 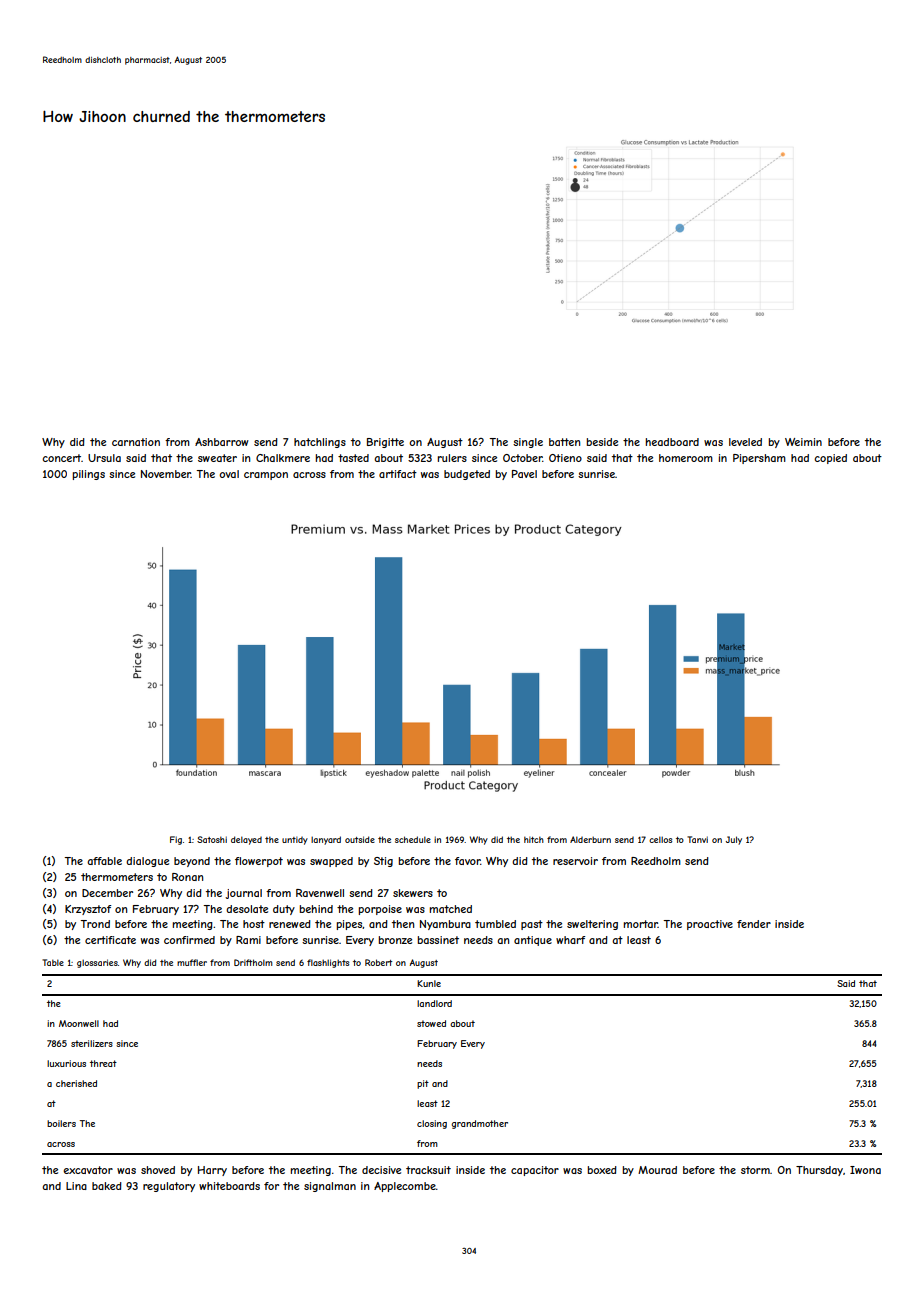 What do you see at coordinates (672, 442) in the page?
I see `headboard` at bounding box center [672, 442].
